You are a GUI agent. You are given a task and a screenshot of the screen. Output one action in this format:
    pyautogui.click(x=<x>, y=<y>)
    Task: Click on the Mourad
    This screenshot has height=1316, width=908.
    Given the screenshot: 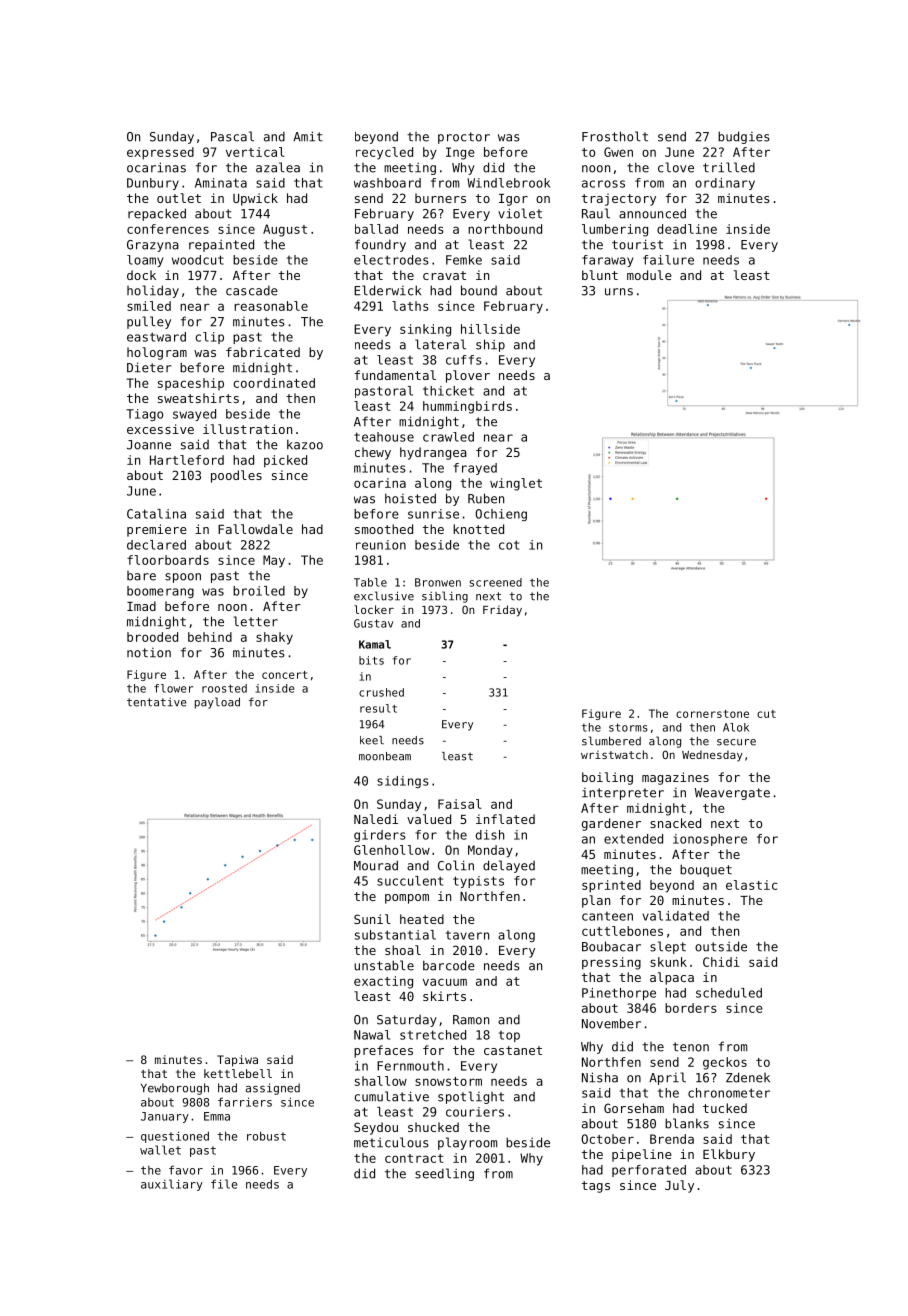 What is the action you would take?
    pyautogui.click(x=376, y=865)
